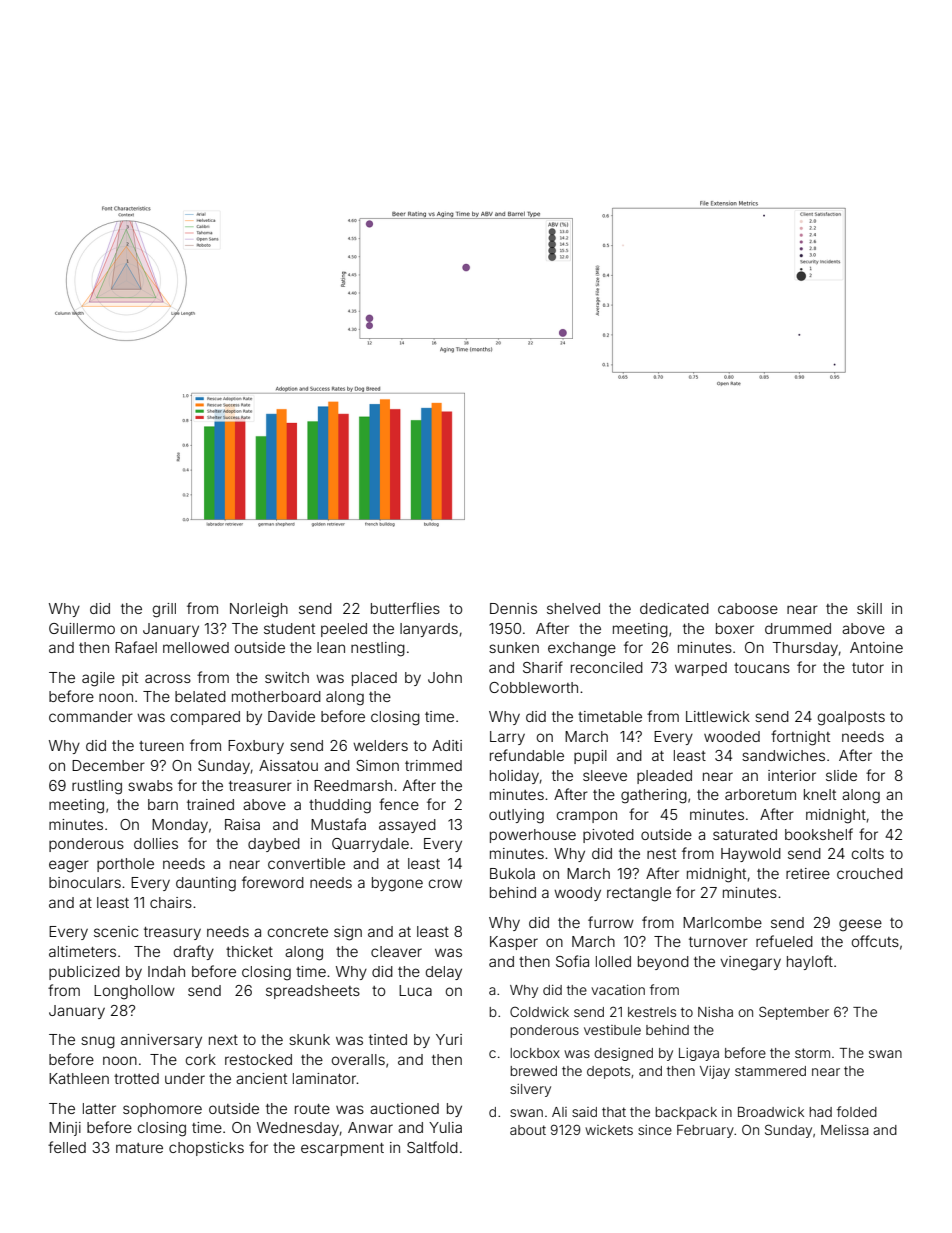  Describe the element at coordinates (812, 1053) in the image. I see `storm` at that location.
